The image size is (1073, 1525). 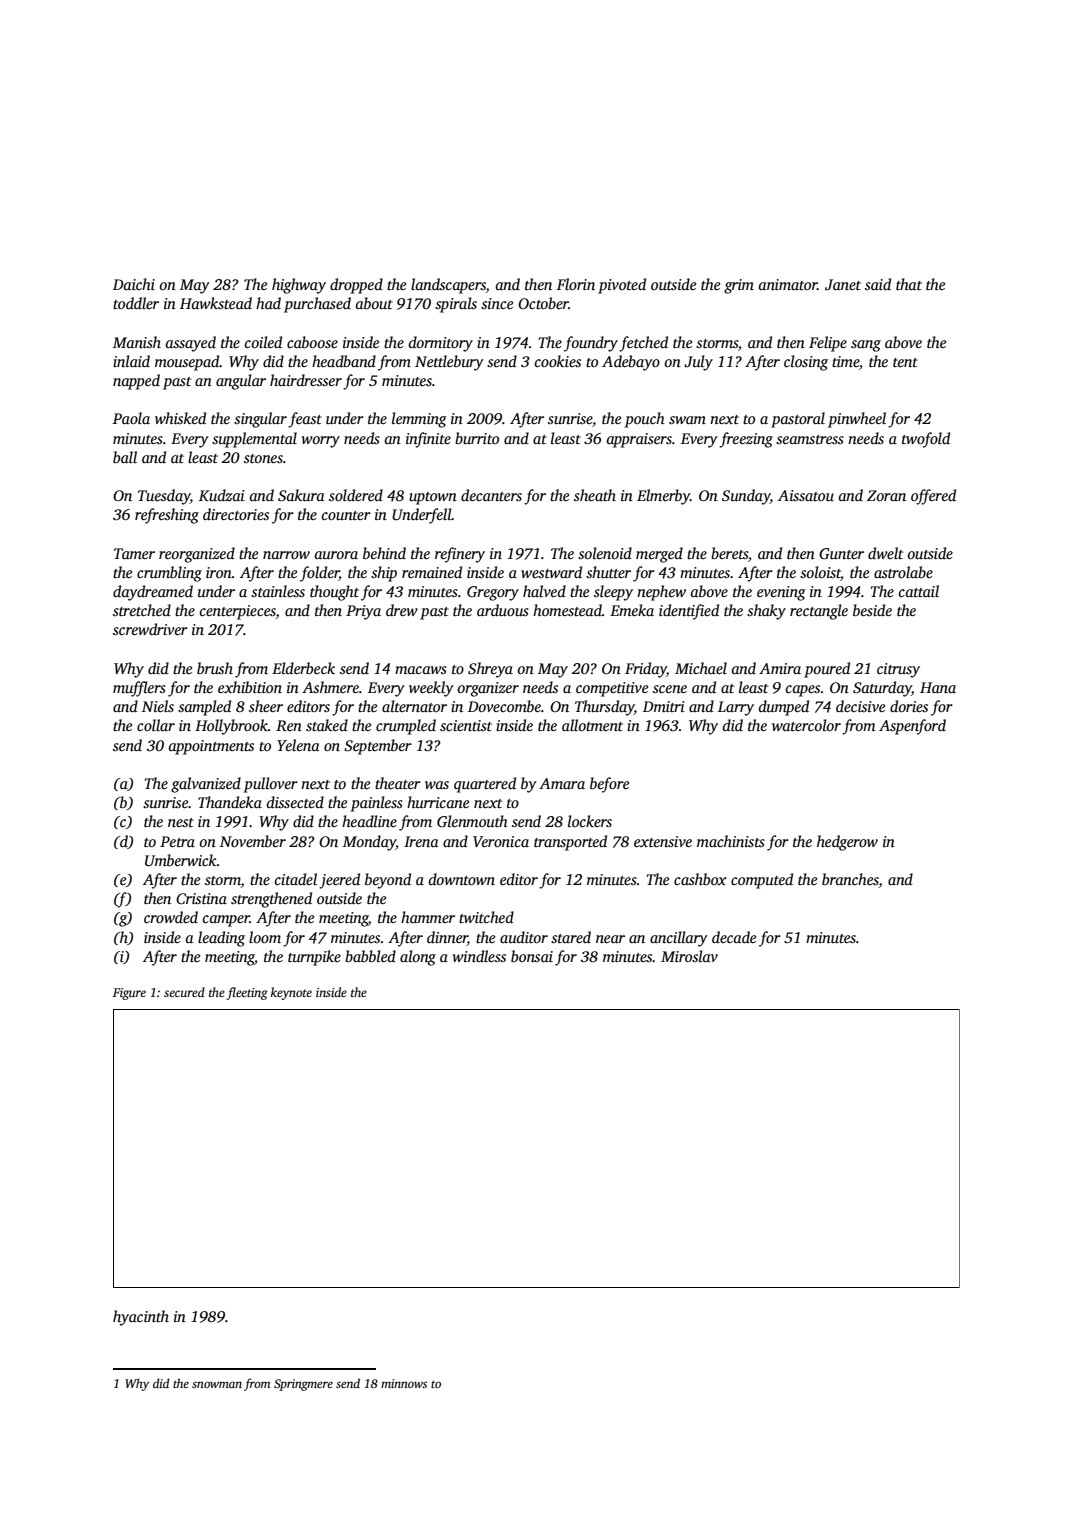 I want to click on stainless, so click(x=278, y=591).
